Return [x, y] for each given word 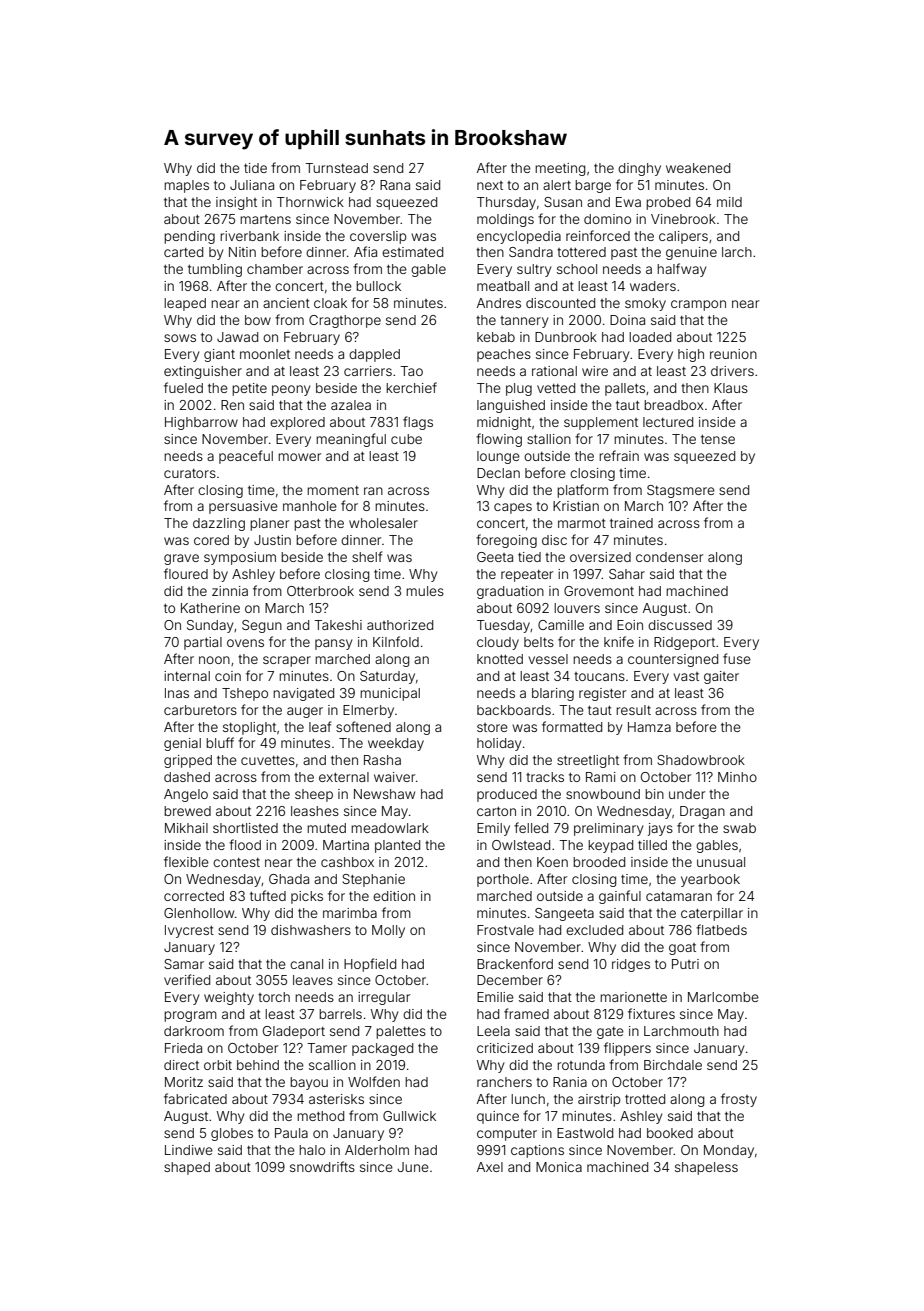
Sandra [531, 252]
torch [274, 997]
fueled [183, 387]
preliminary [608, 829]
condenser [669, 557]
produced [507, 795]
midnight [504, 423]
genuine [691, 253]
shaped [187, 1168]
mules [425, 591]
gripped [188, 761]
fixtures [651, 1013]
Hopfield [370, 965]
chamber [275, 269]
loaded [650, 337]
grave [181, 559]
